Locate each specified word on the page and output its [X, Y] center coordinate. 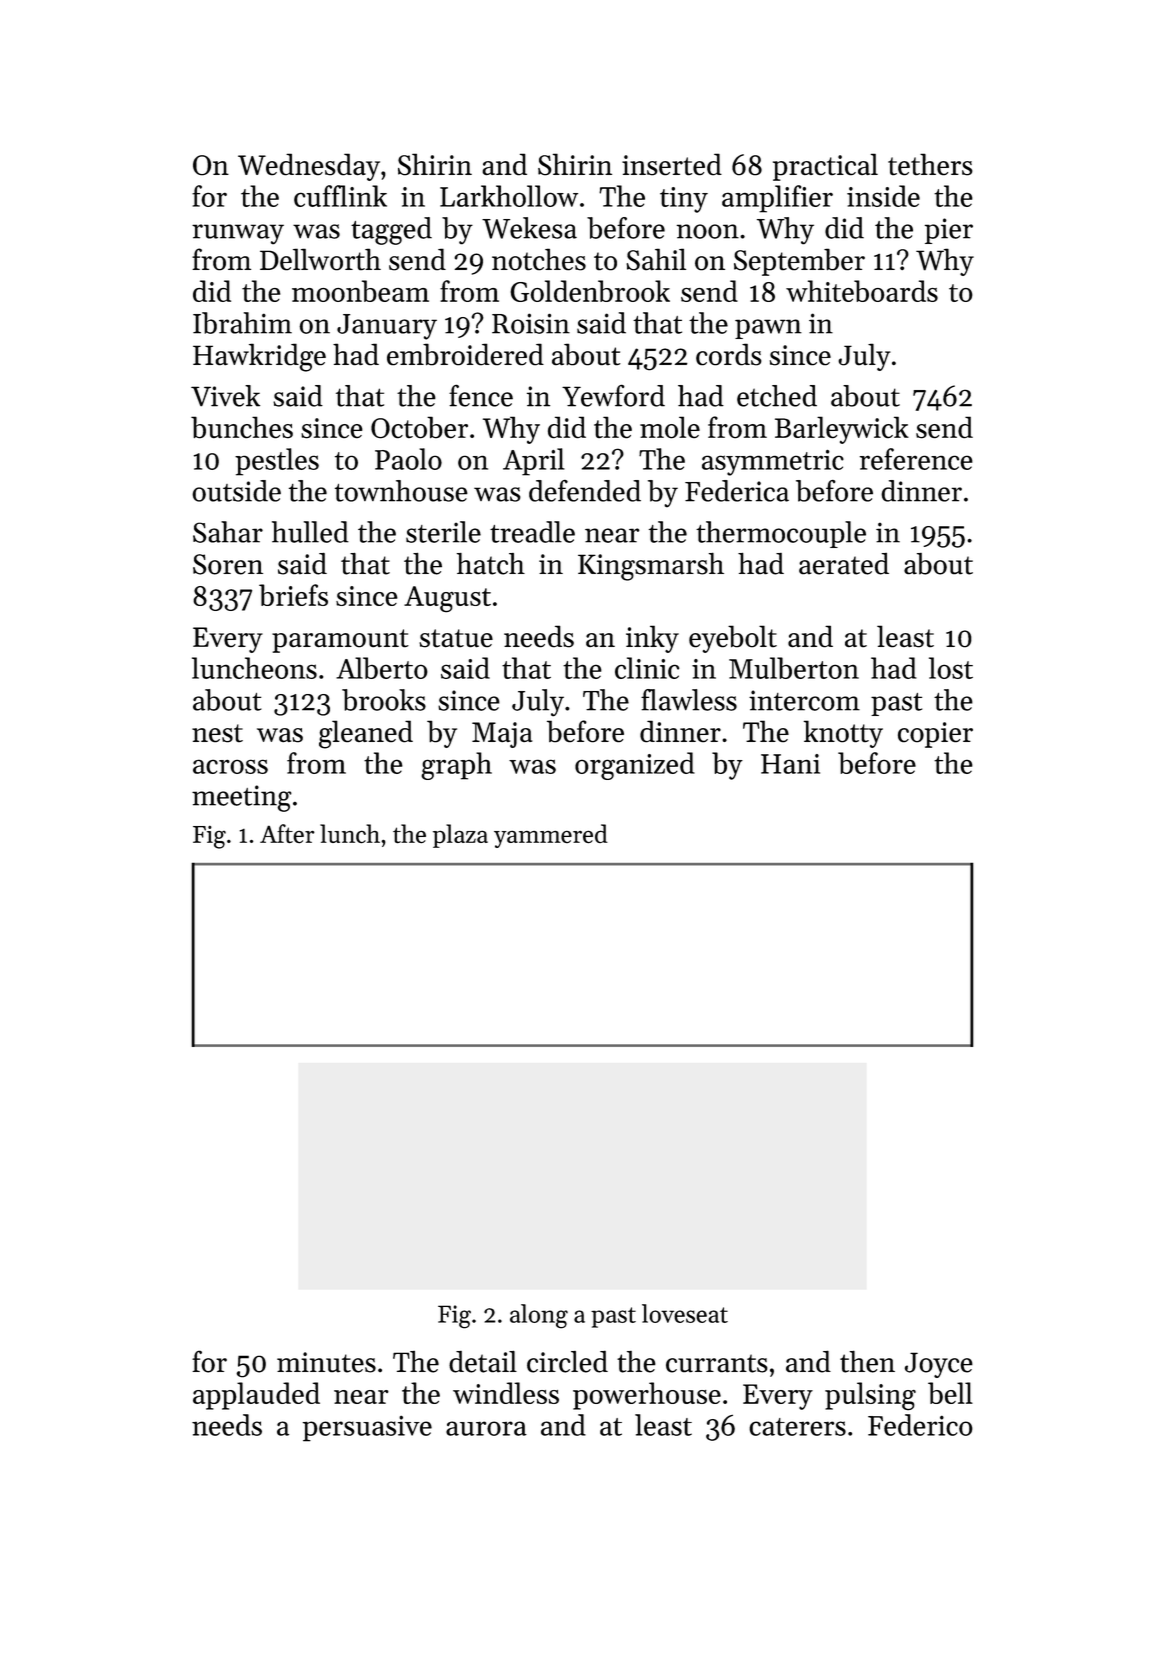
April [534, 462]
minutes [326, 1362]
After [287, 834]
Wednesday [309, 167]
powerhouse [647, 1396]
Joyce [939, 1365]
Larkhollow [509, 196]
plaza [460, 836]
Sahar [228, 532]
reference [916, 459]
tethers [930, 164]
